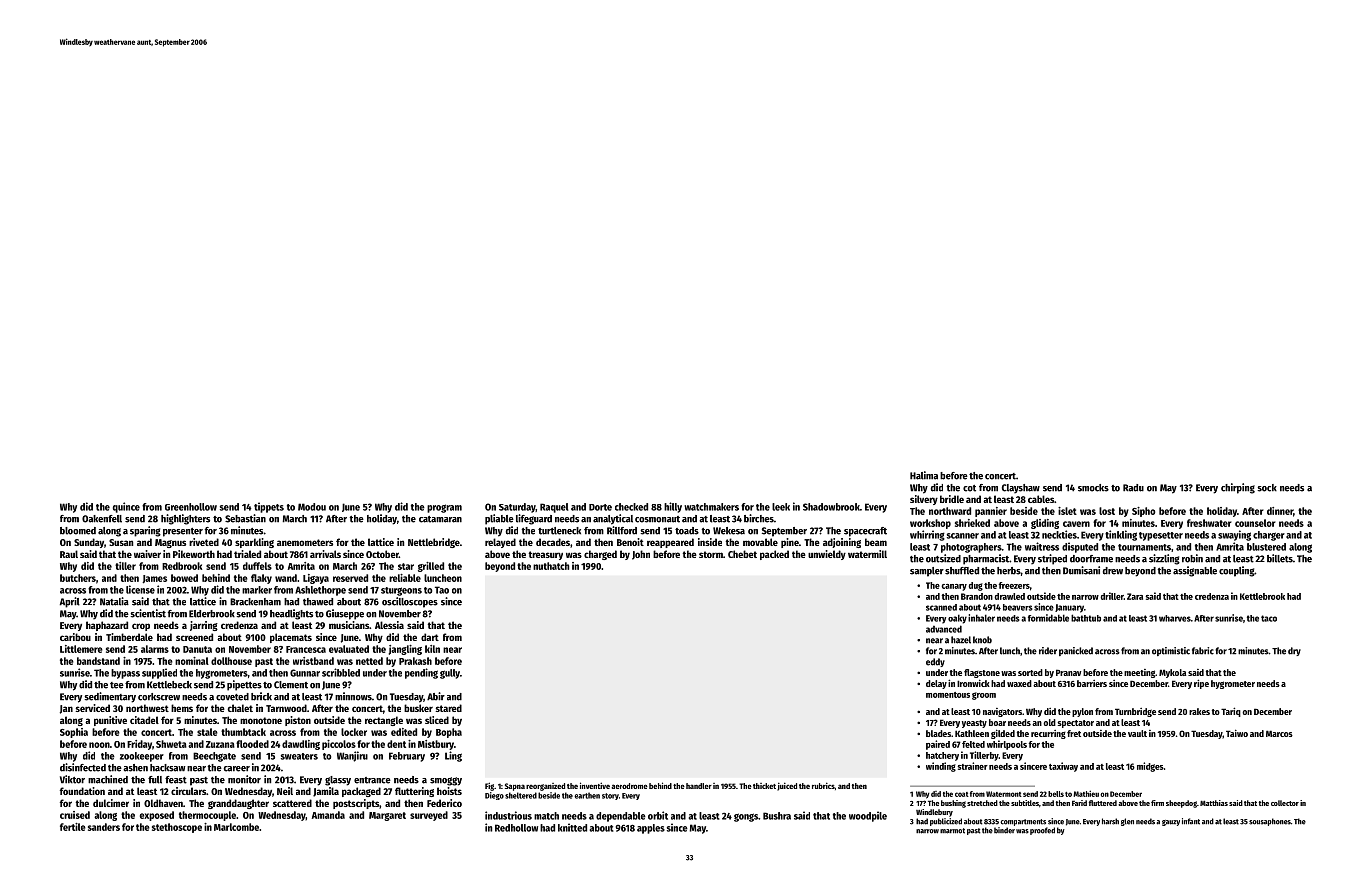 Image resolution: width=1372 pixels, height=887 pixels. What do you see at coordinates (125, 674) in the image?
I see `bypass` at bounding box center [125, 674].
